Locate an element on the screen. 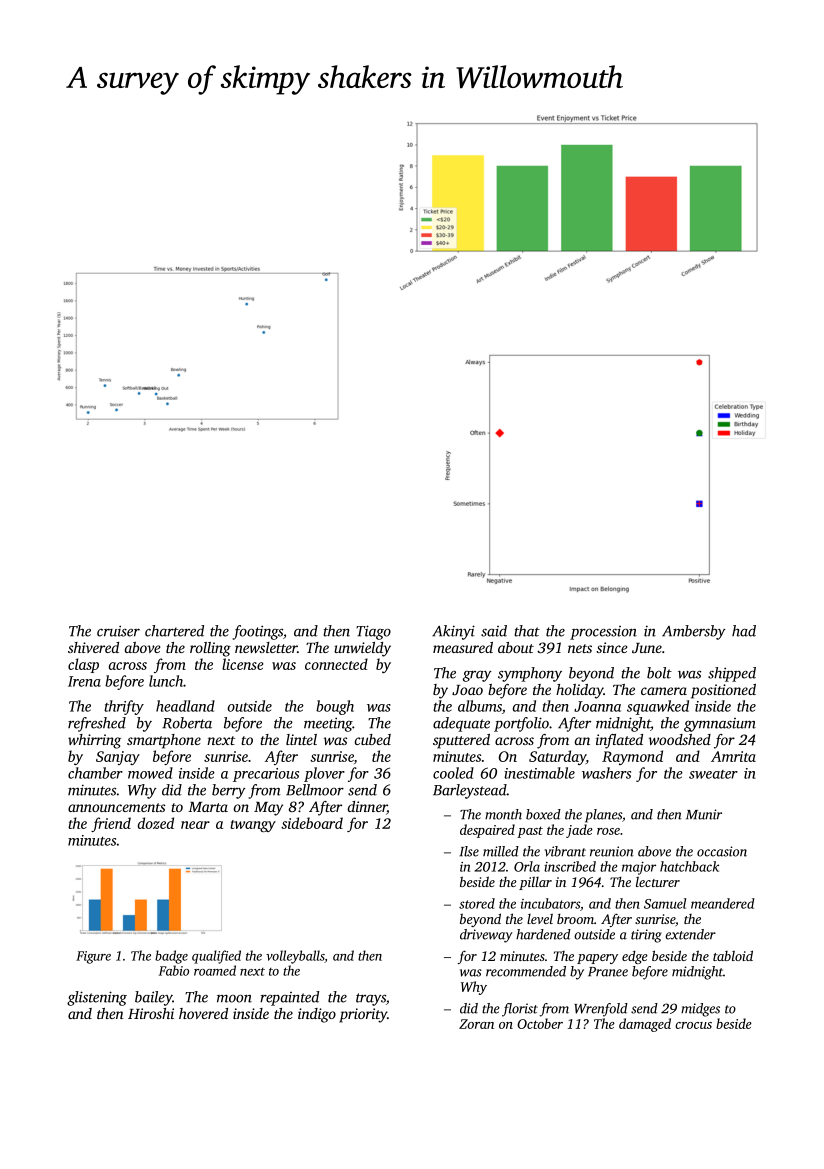 The width and height of the screenshot is (824, 1169). Amrita is located at coordinates (733, 756).
